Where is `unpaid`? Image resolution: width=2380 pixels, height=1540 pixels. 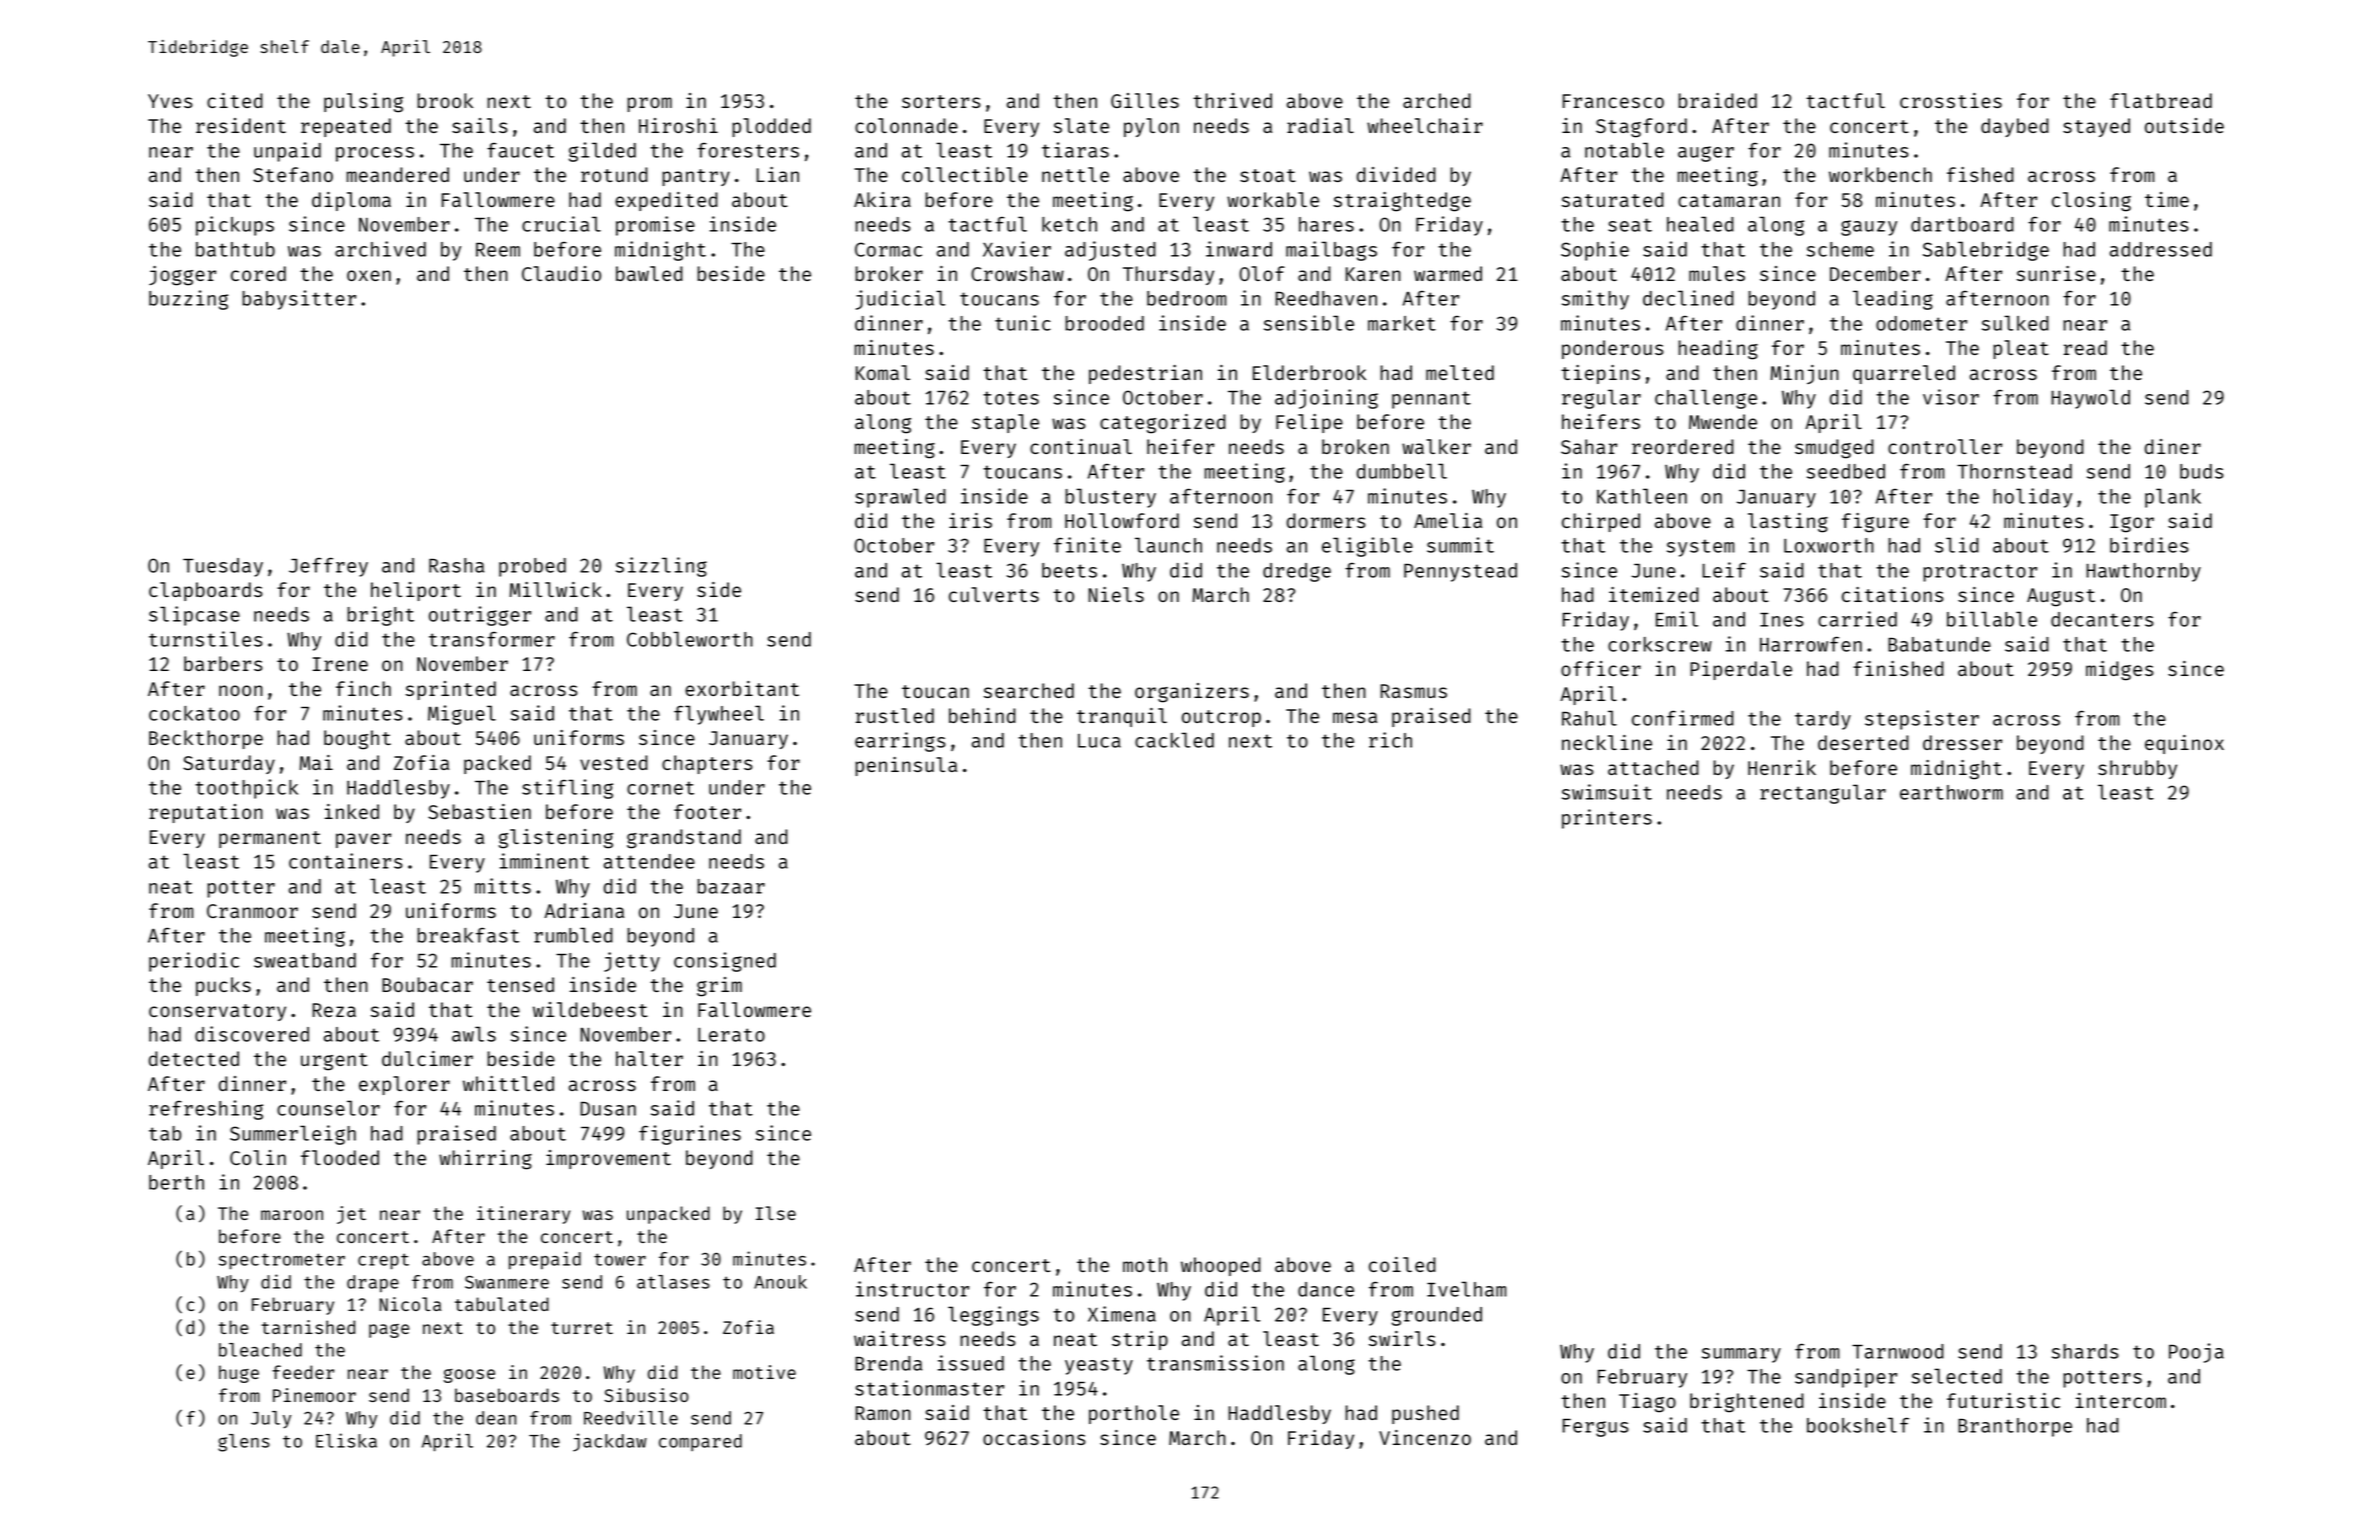 unpaid is located at coordinates (287, 152).
